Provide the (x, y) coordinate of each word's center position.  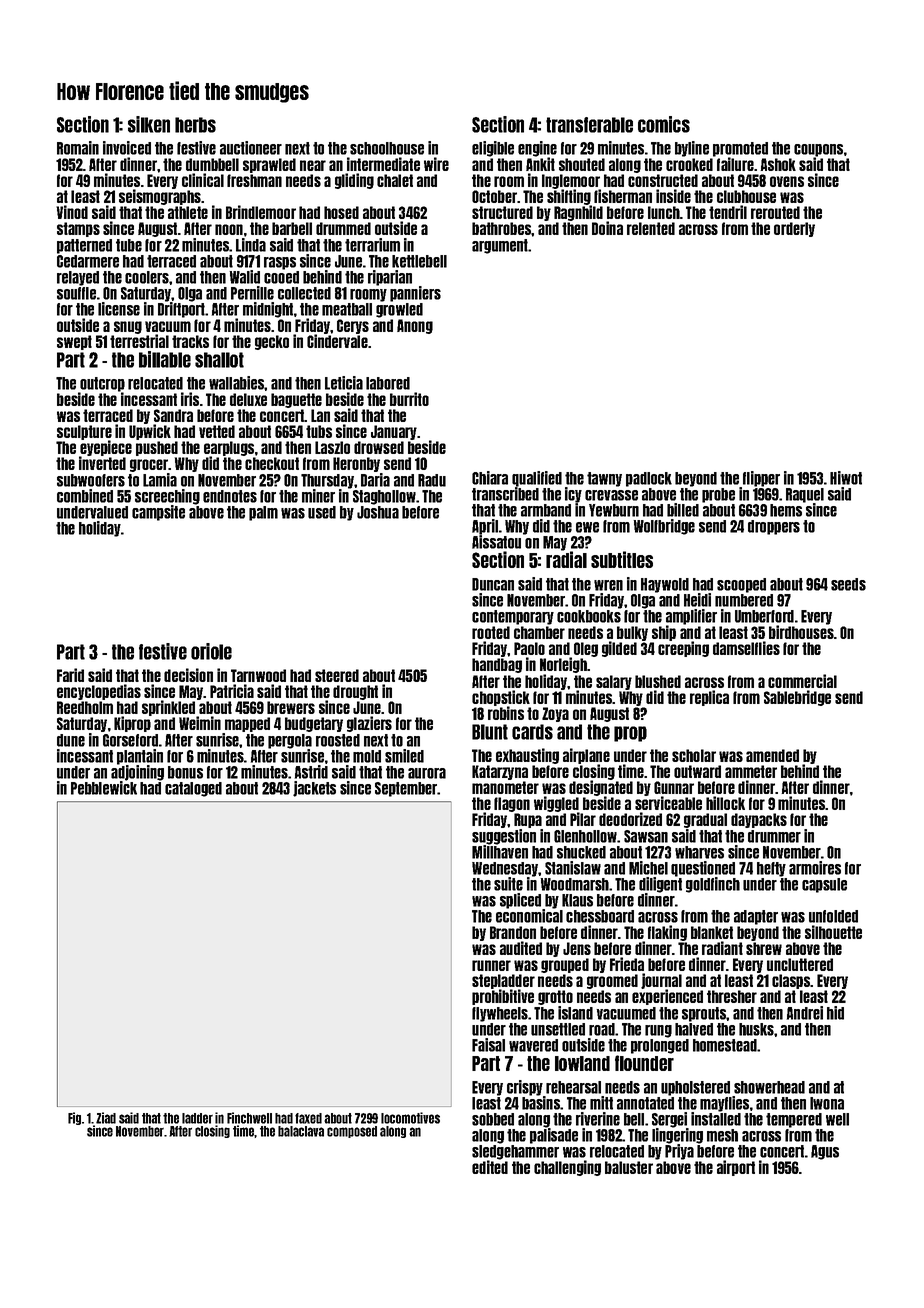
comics (664, 124)
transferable (589, 125)
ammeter (751, 771)
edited (490, 1167)
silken (149, 124)
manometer (505, 787)
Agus (825, 1152)
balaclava (301, 1131)
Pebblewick (104, 788)
